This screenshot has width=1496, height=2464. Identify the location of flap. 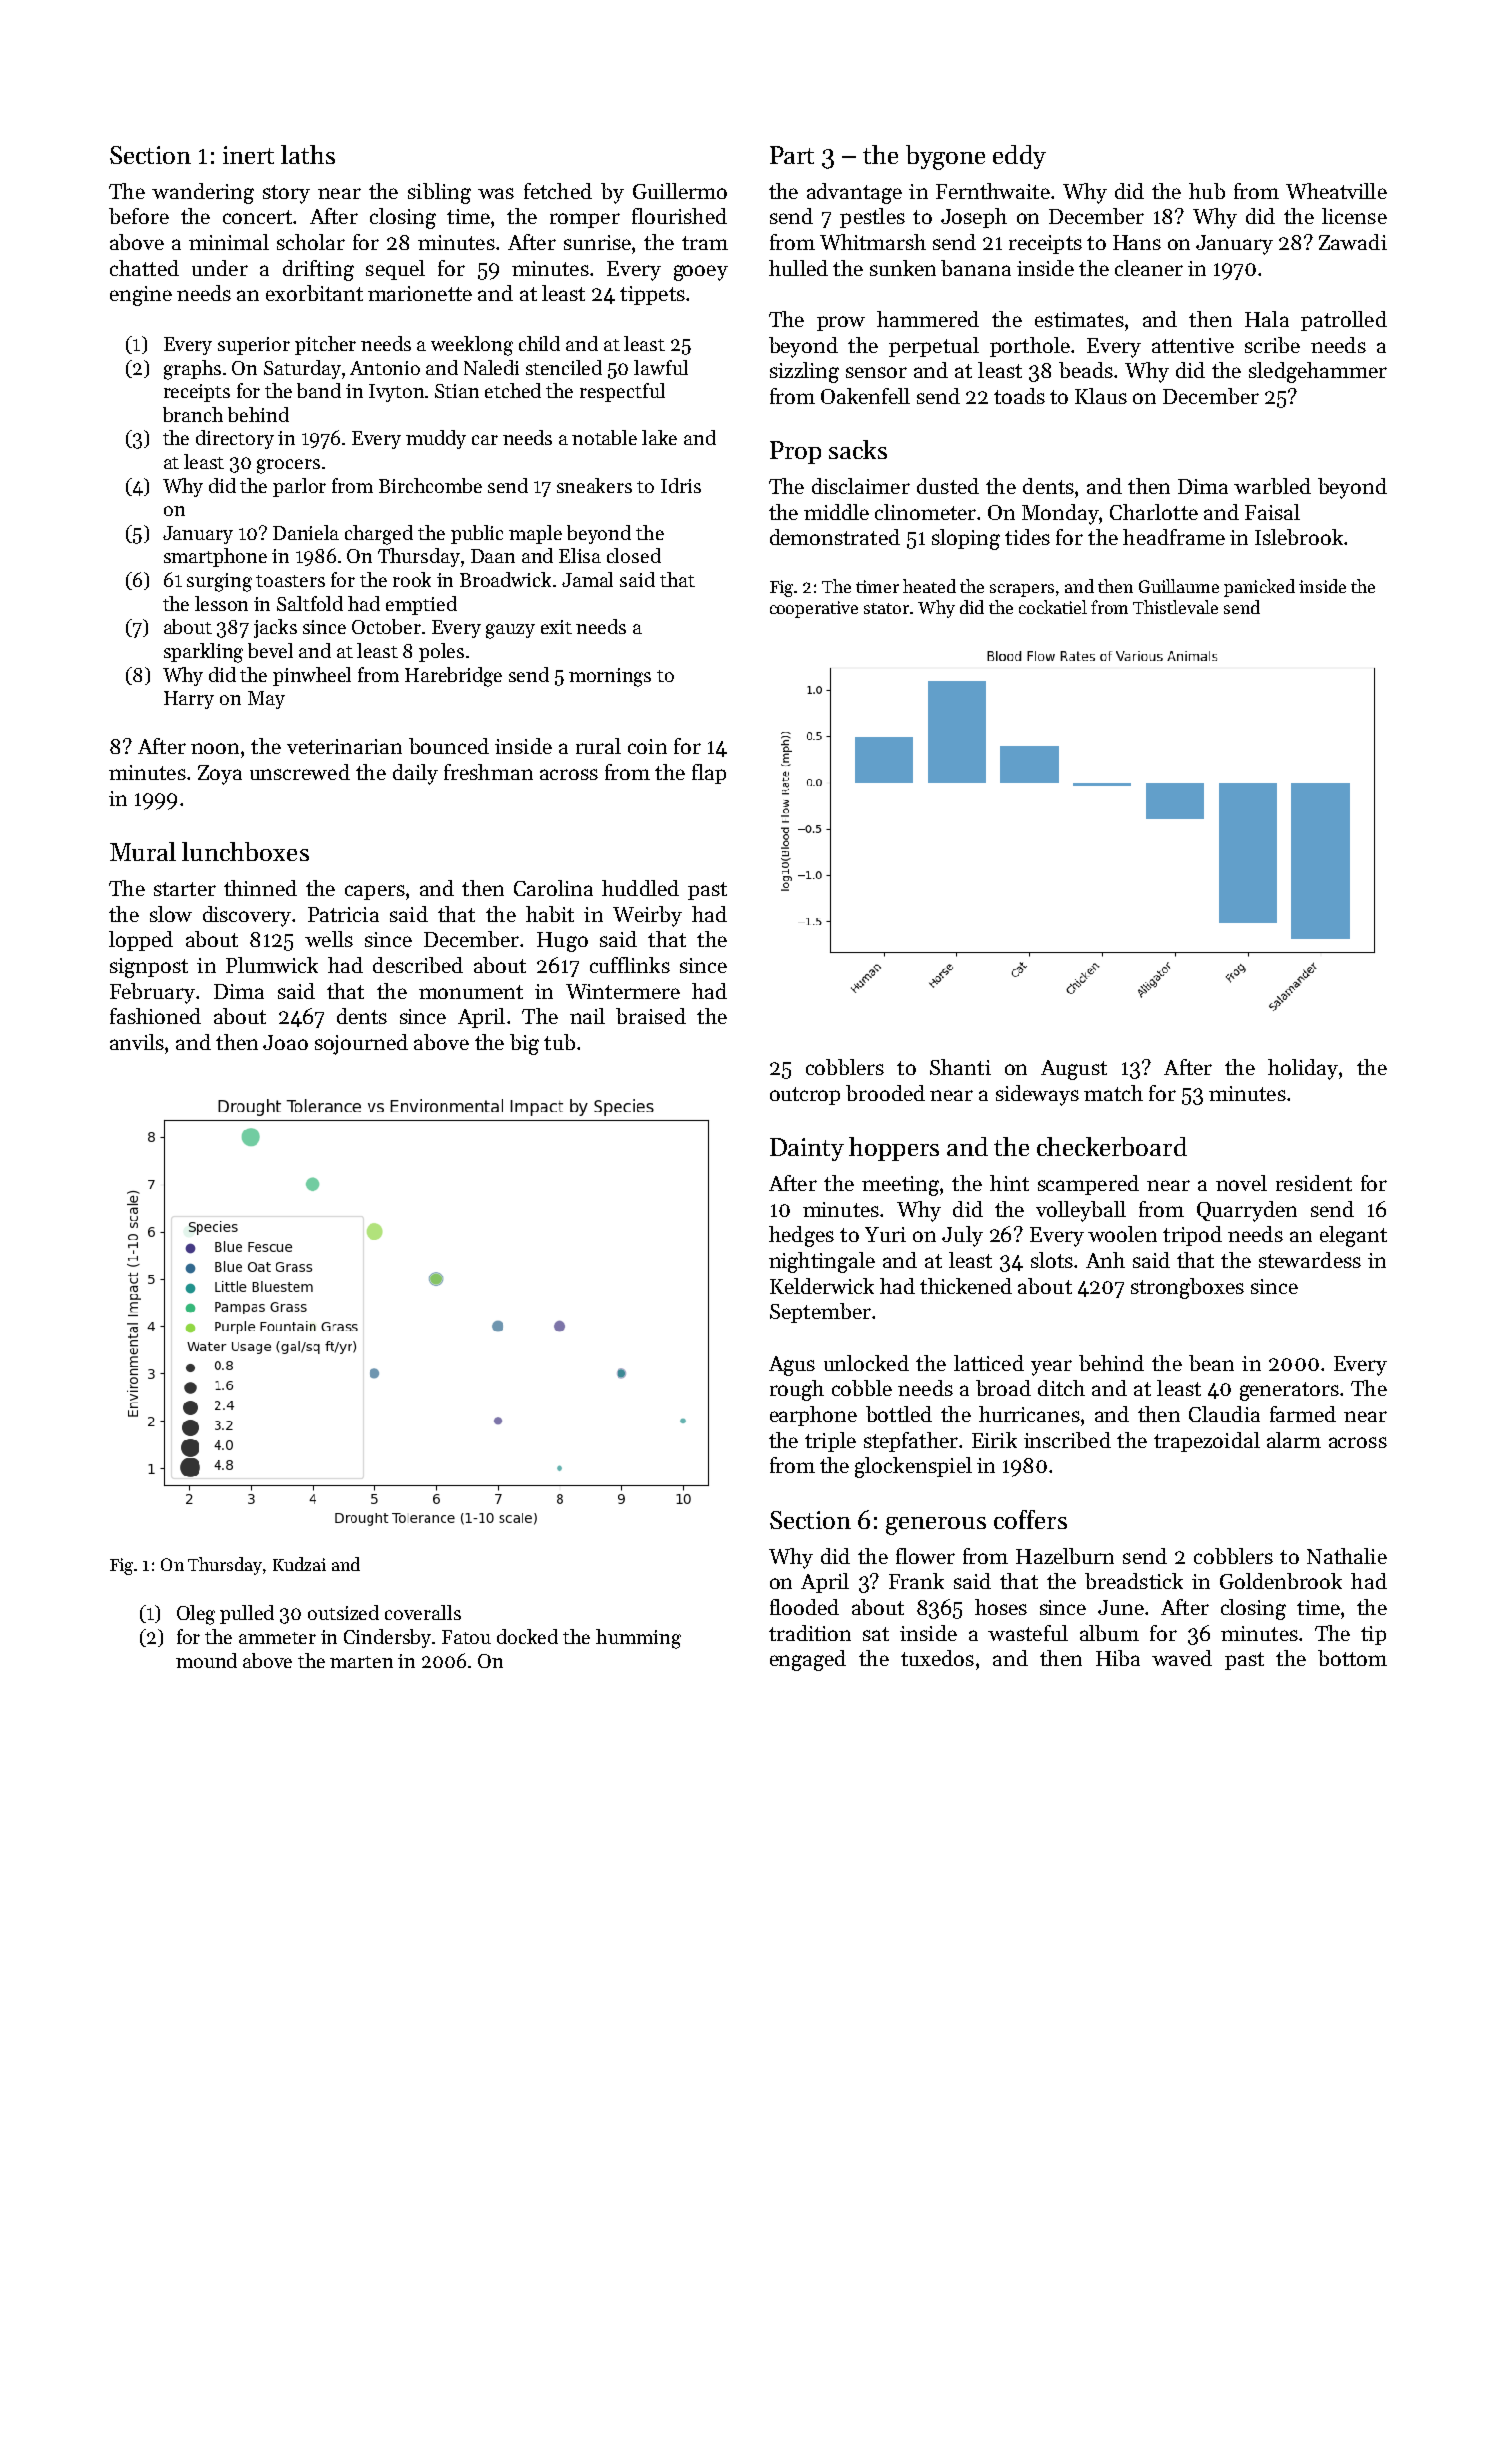
(709, 774).
